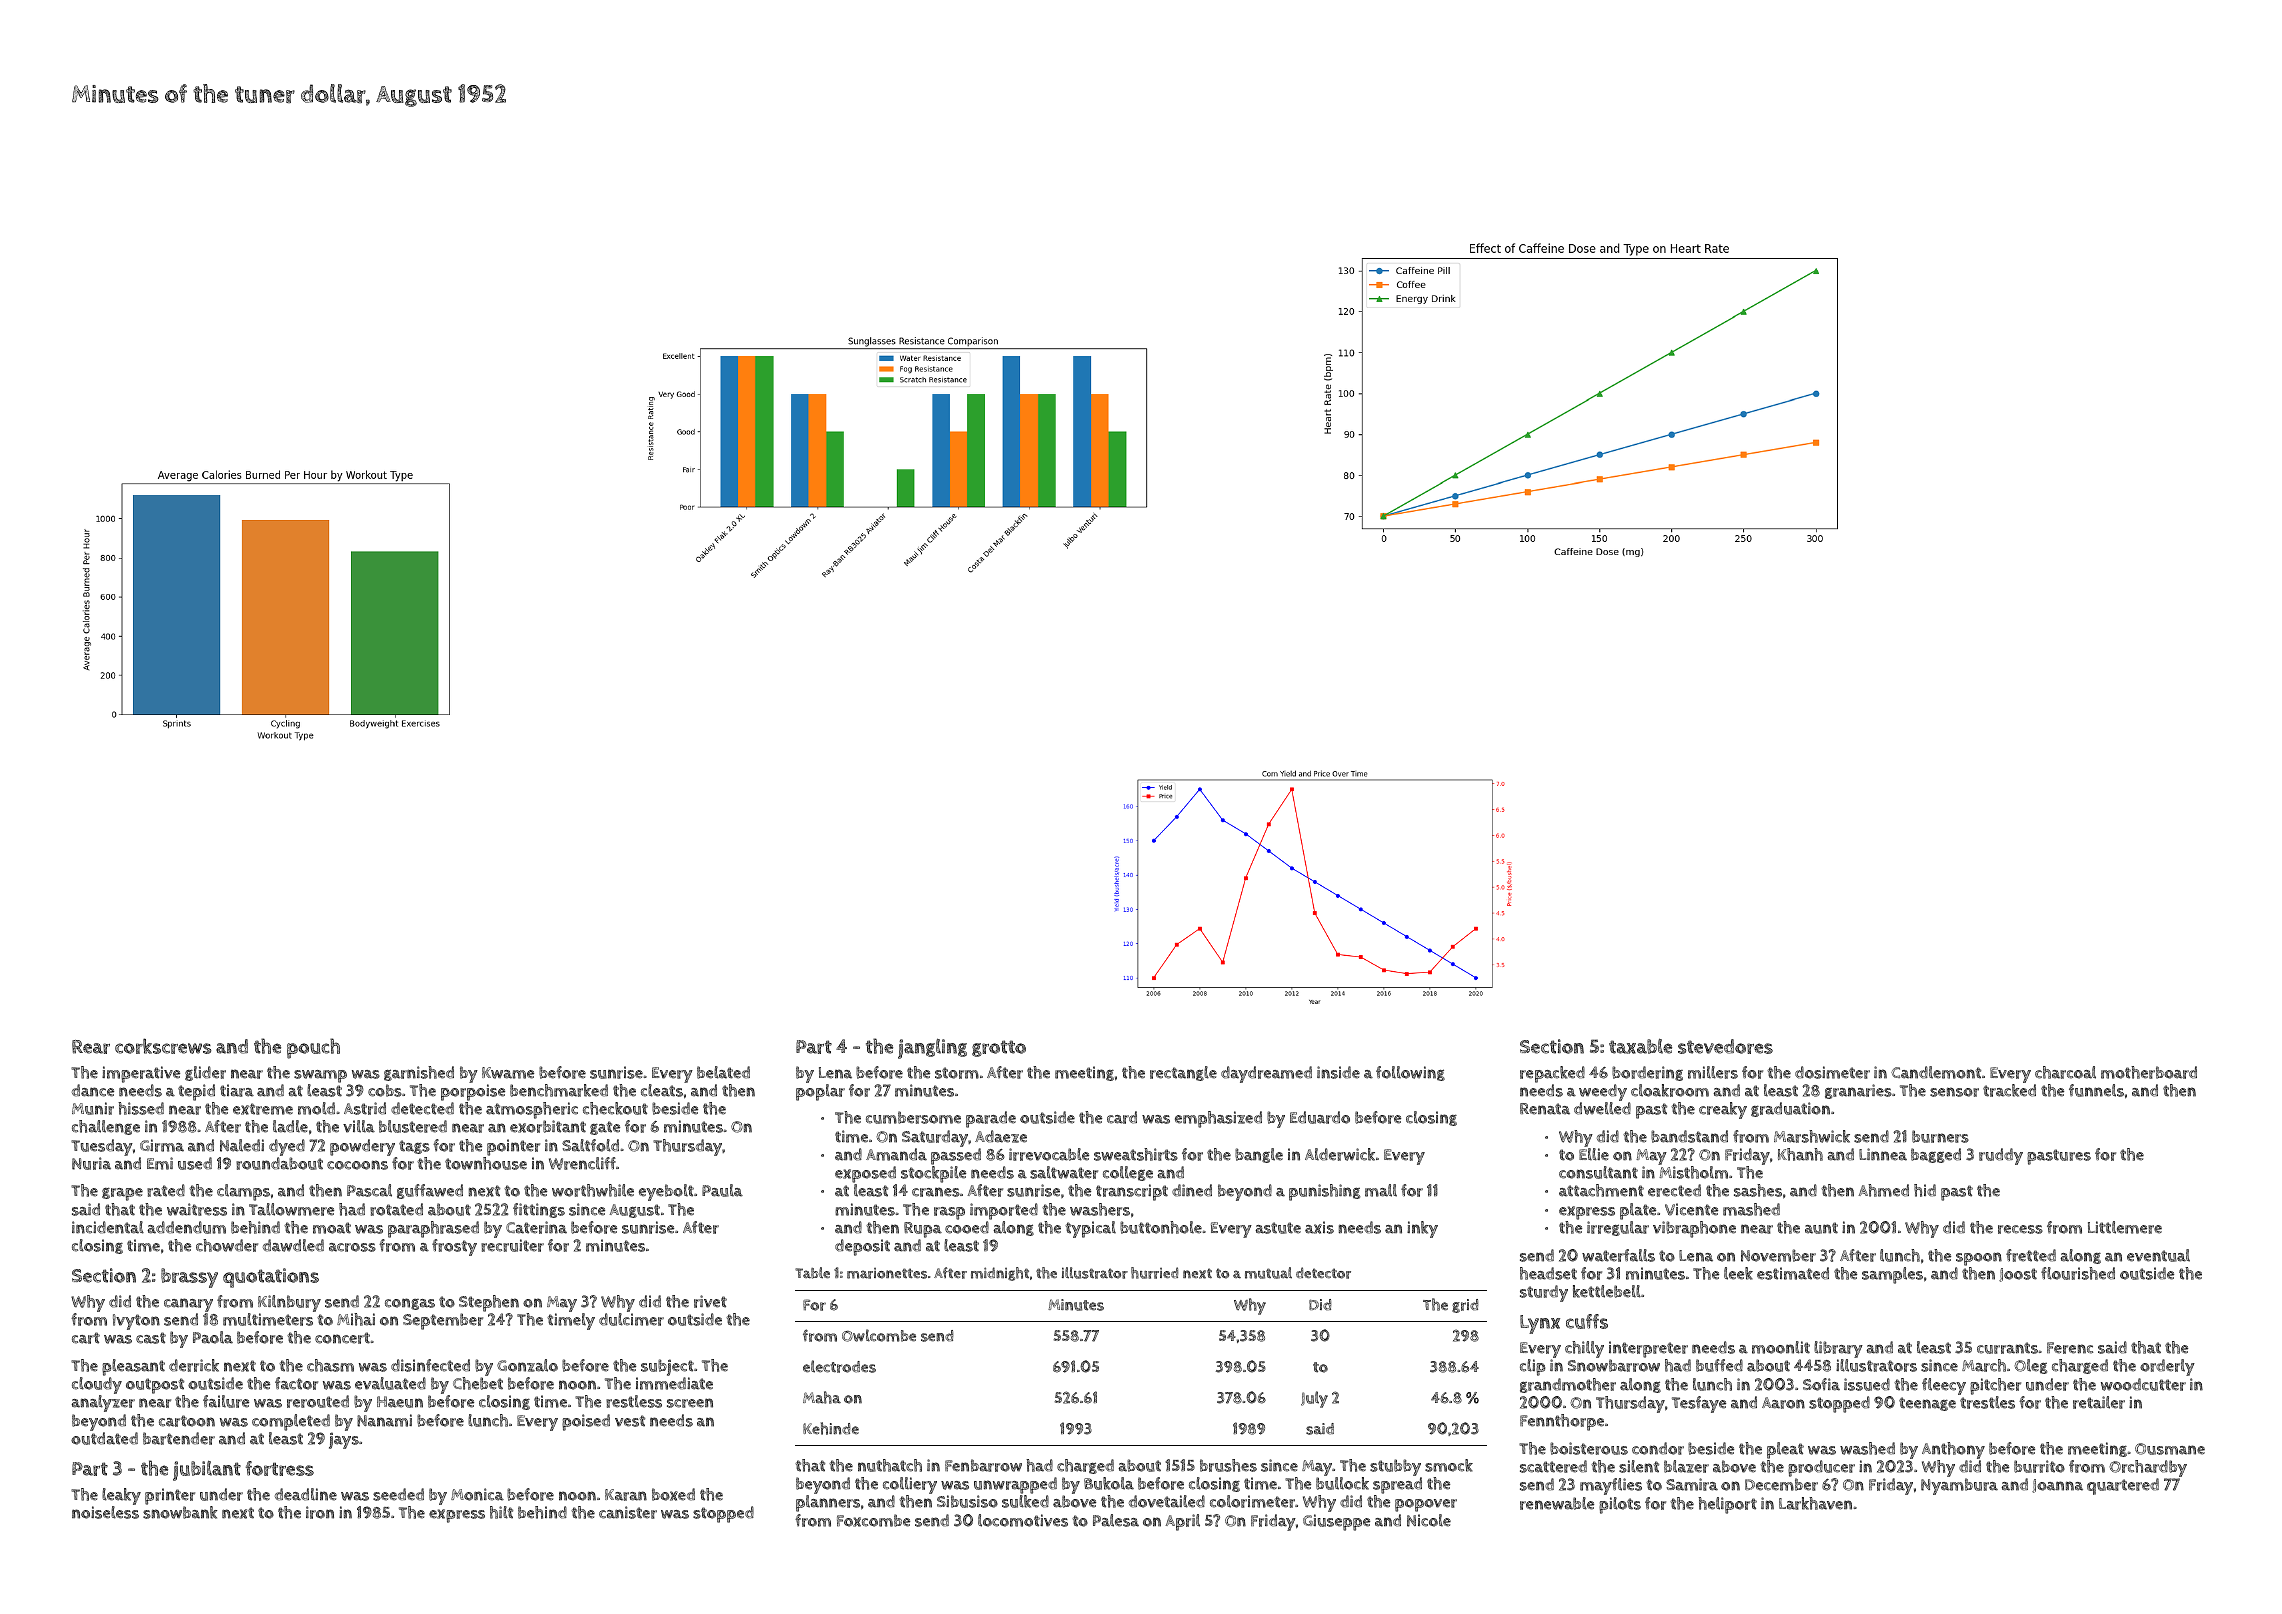 The width and height of the screenshot is (2282, 1614). I want to click on fretted, so click(2031, 1255).
